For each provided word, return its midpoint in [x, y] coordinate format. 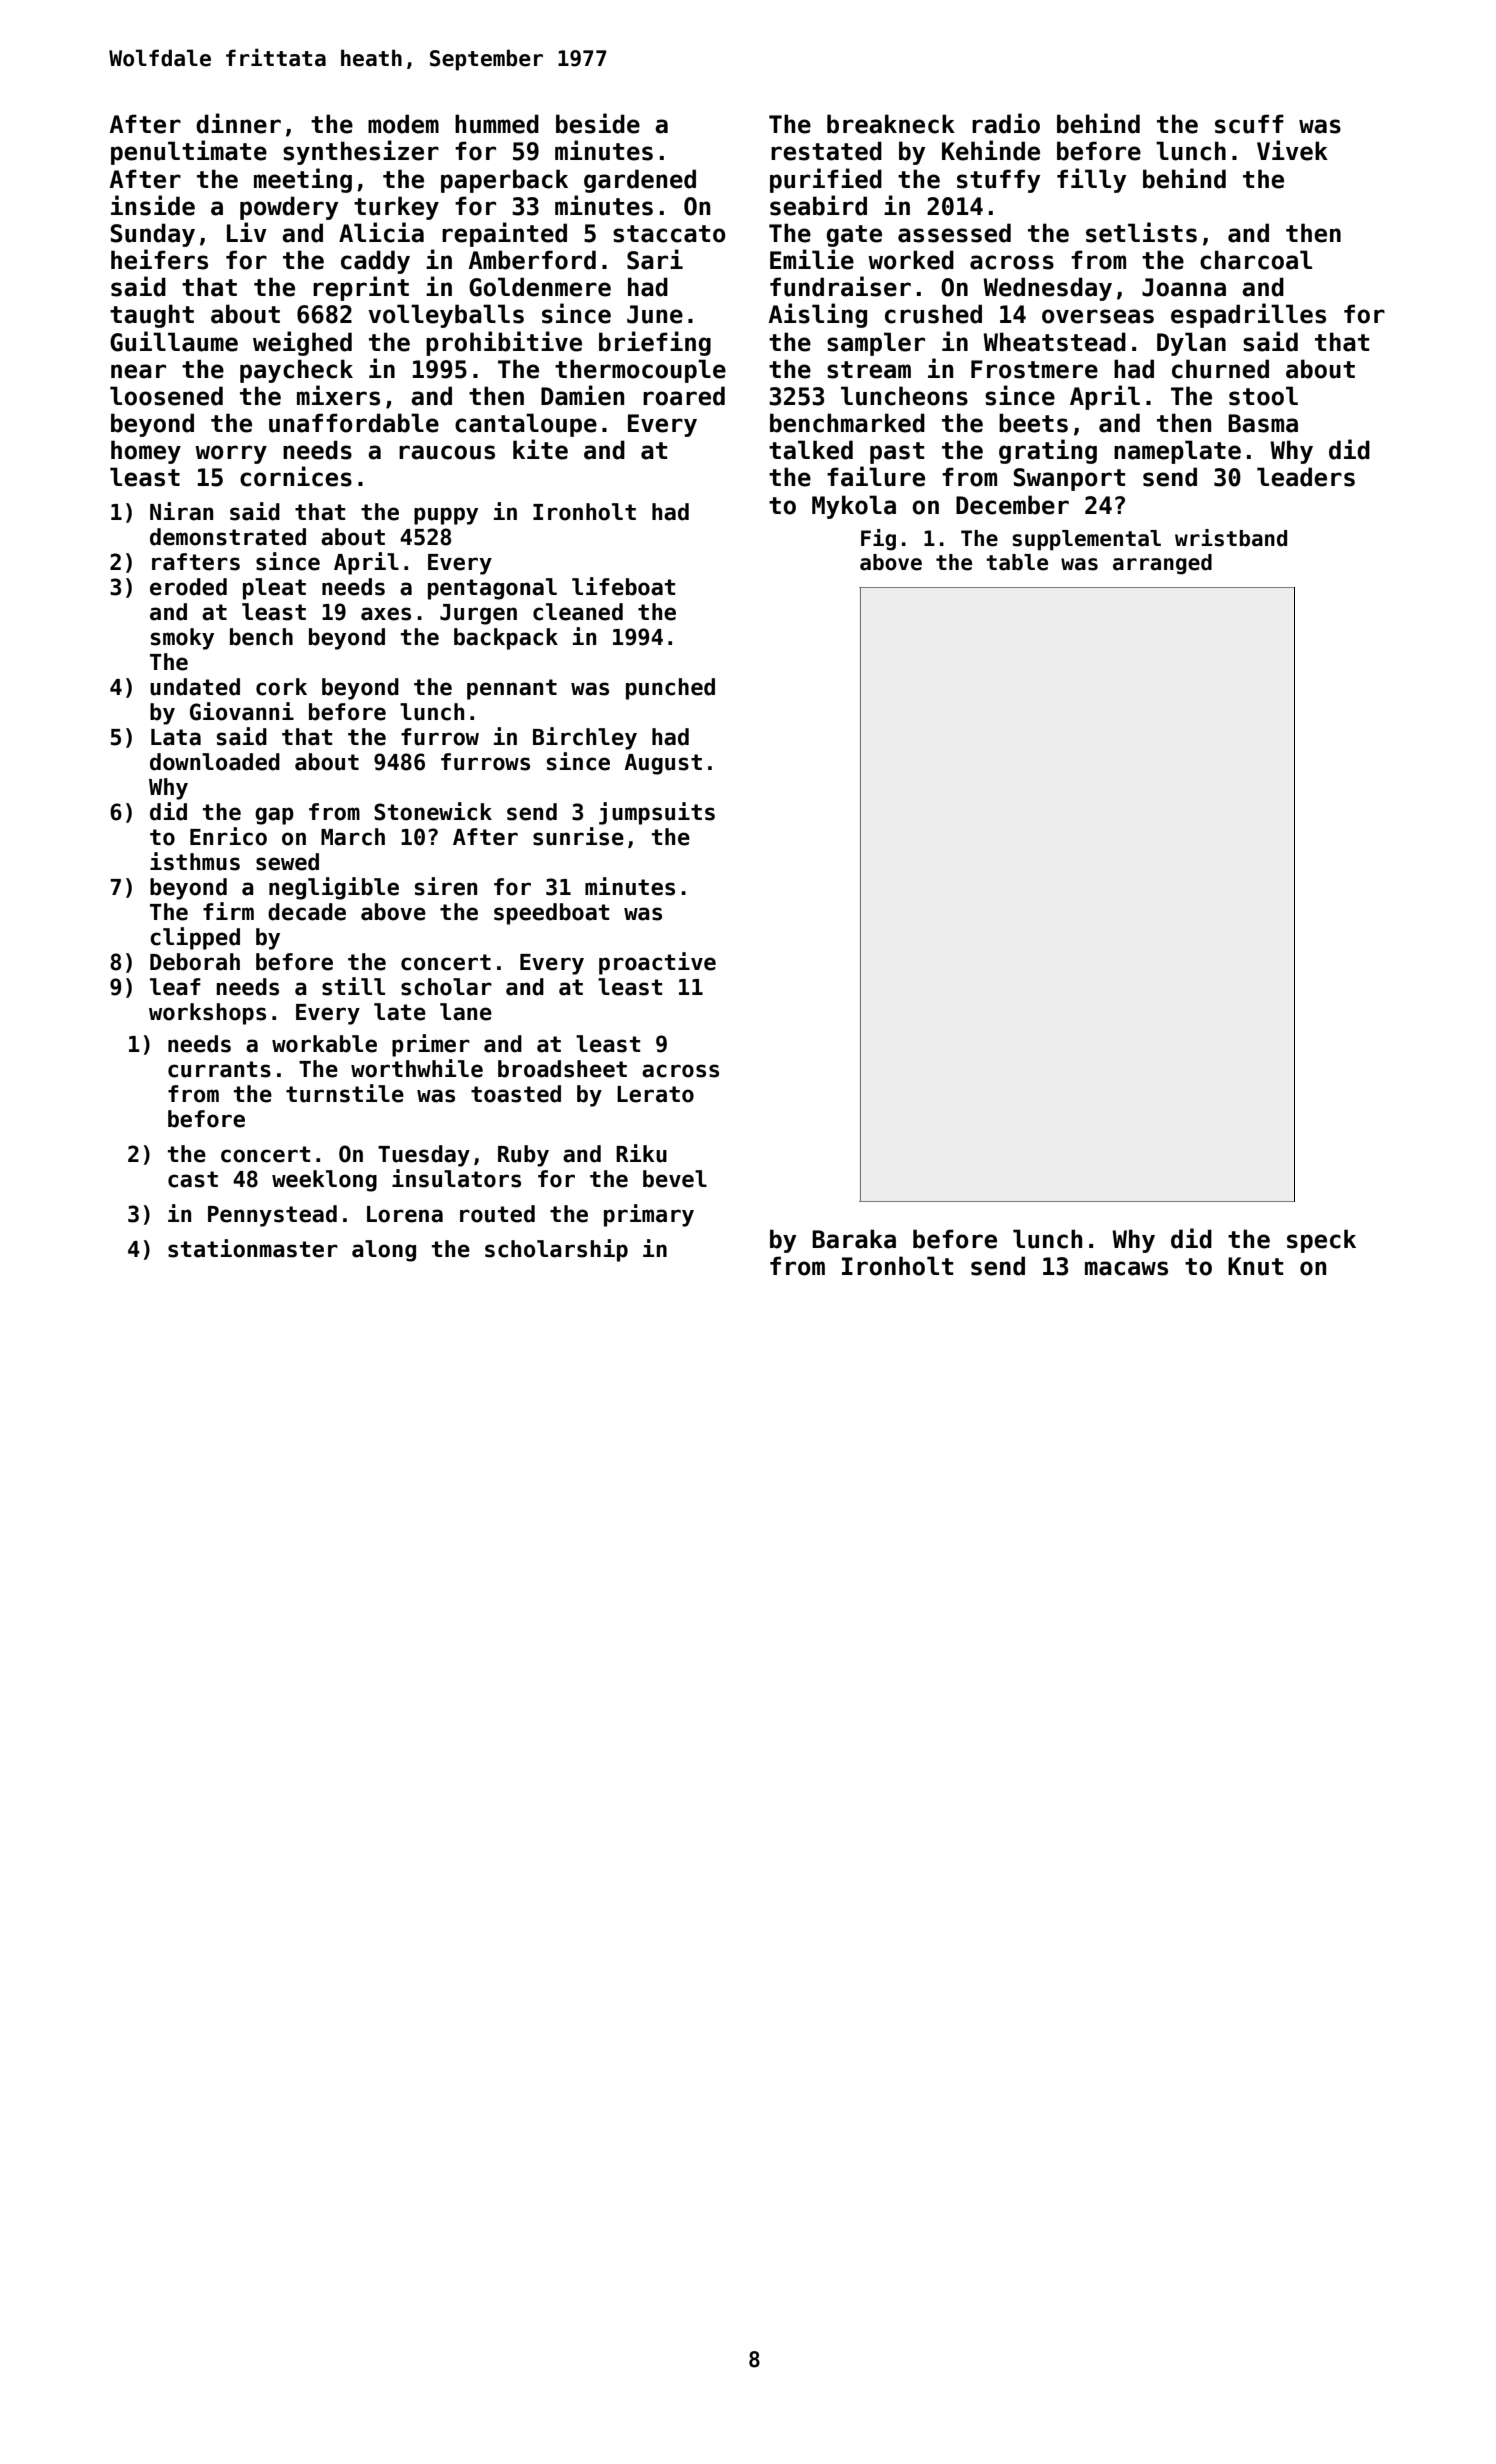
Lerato [655, 1094]
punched [670, 689]
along [384, 1251]
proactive [657, 963]
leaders [1306, 477]
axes [386, 614]
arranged [1162, 564]
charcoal [1256, 260]
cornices [296, 476]
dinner [238, 123]
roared [684, 396]
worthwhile [417, 1068]
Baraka [854, 1239]
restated [826, 151]
